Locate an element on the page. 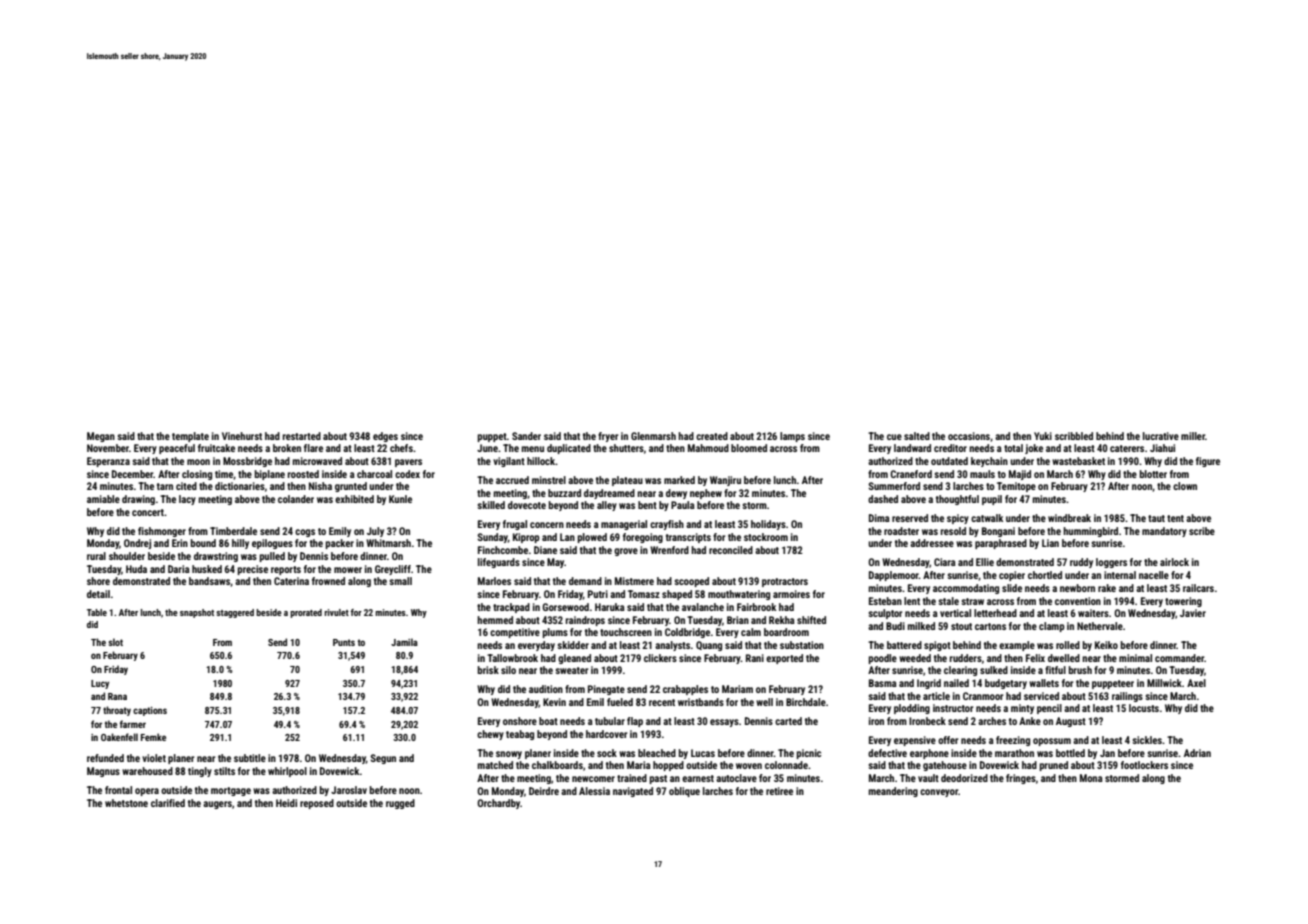 This document has height=924, width=1308. Jiahui is located at coordinates (1162, 448).
